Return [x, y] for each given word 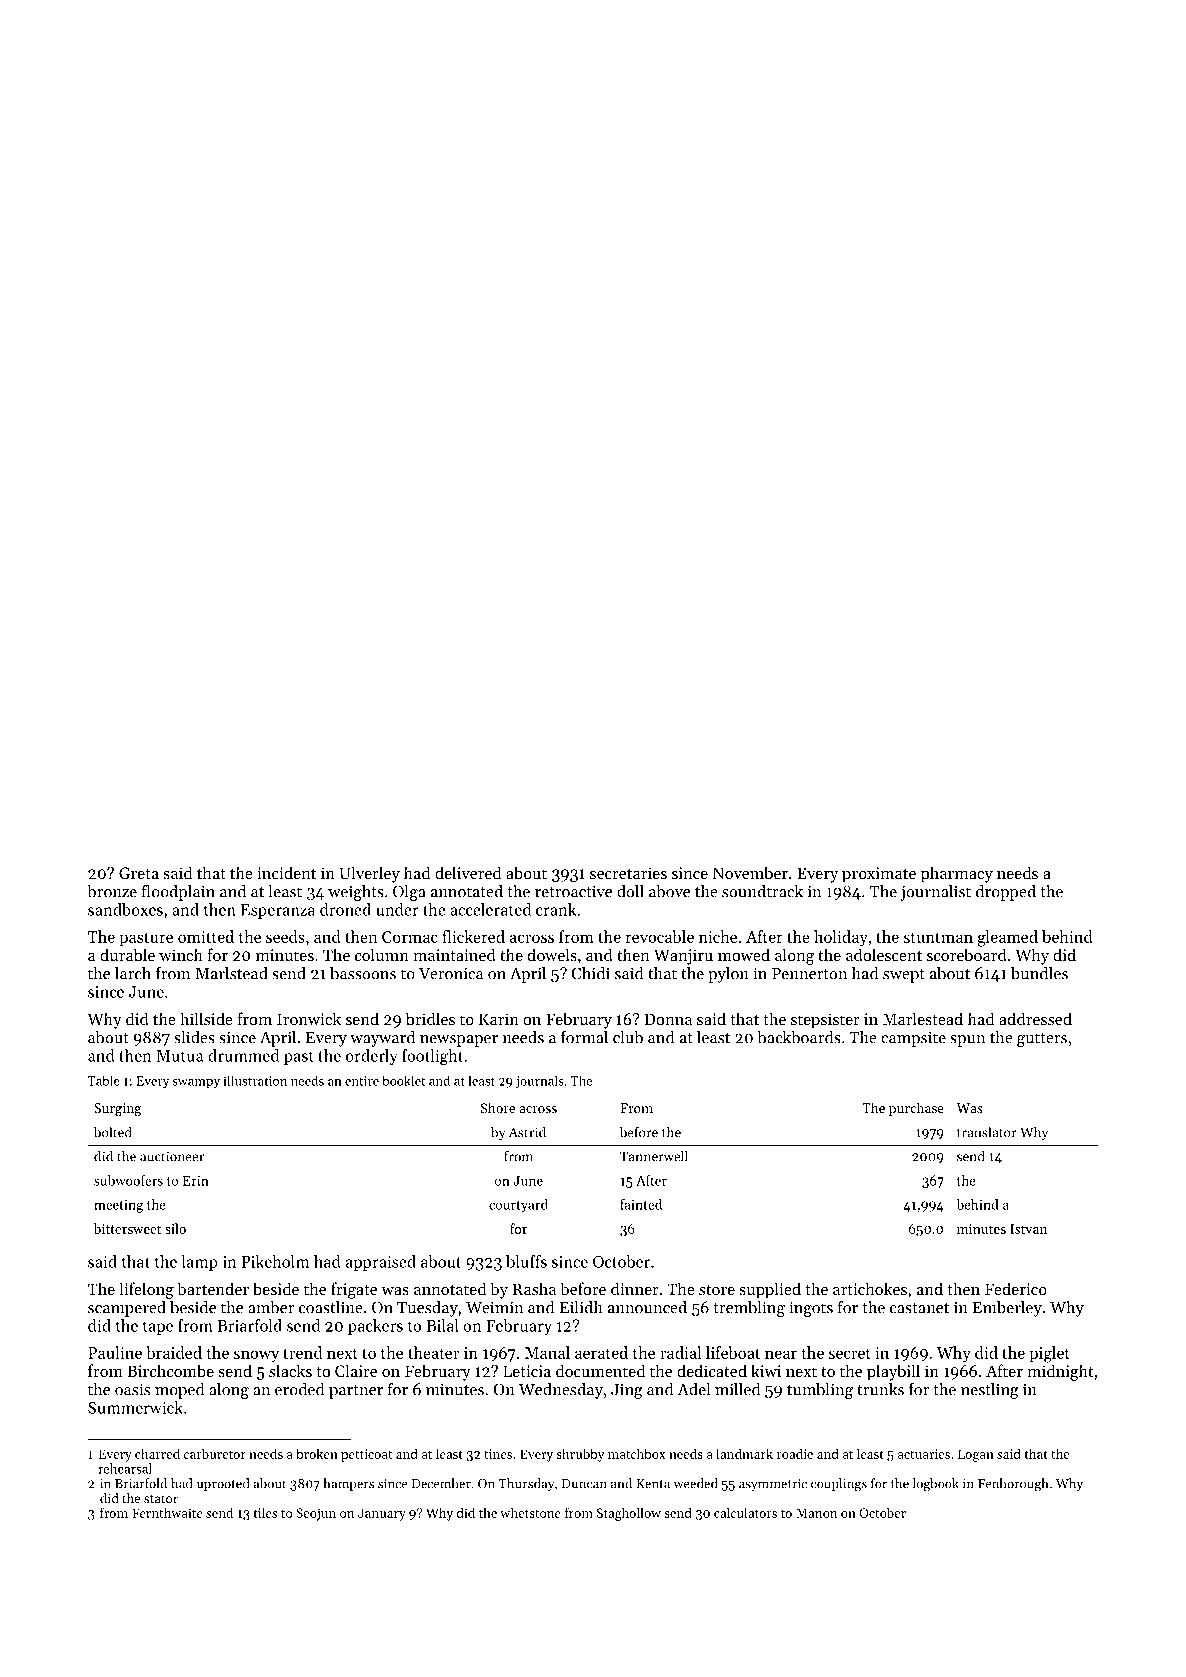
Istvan [1028, 1229]
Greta [139, 873]
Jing [627, 1391]
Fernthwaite [167, 1512]
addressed [1035, 1018]
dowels [552, 954]
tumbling [820, 1391]
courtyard [518, 1206]
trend [302, 1352]
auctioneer [172, 1156]
